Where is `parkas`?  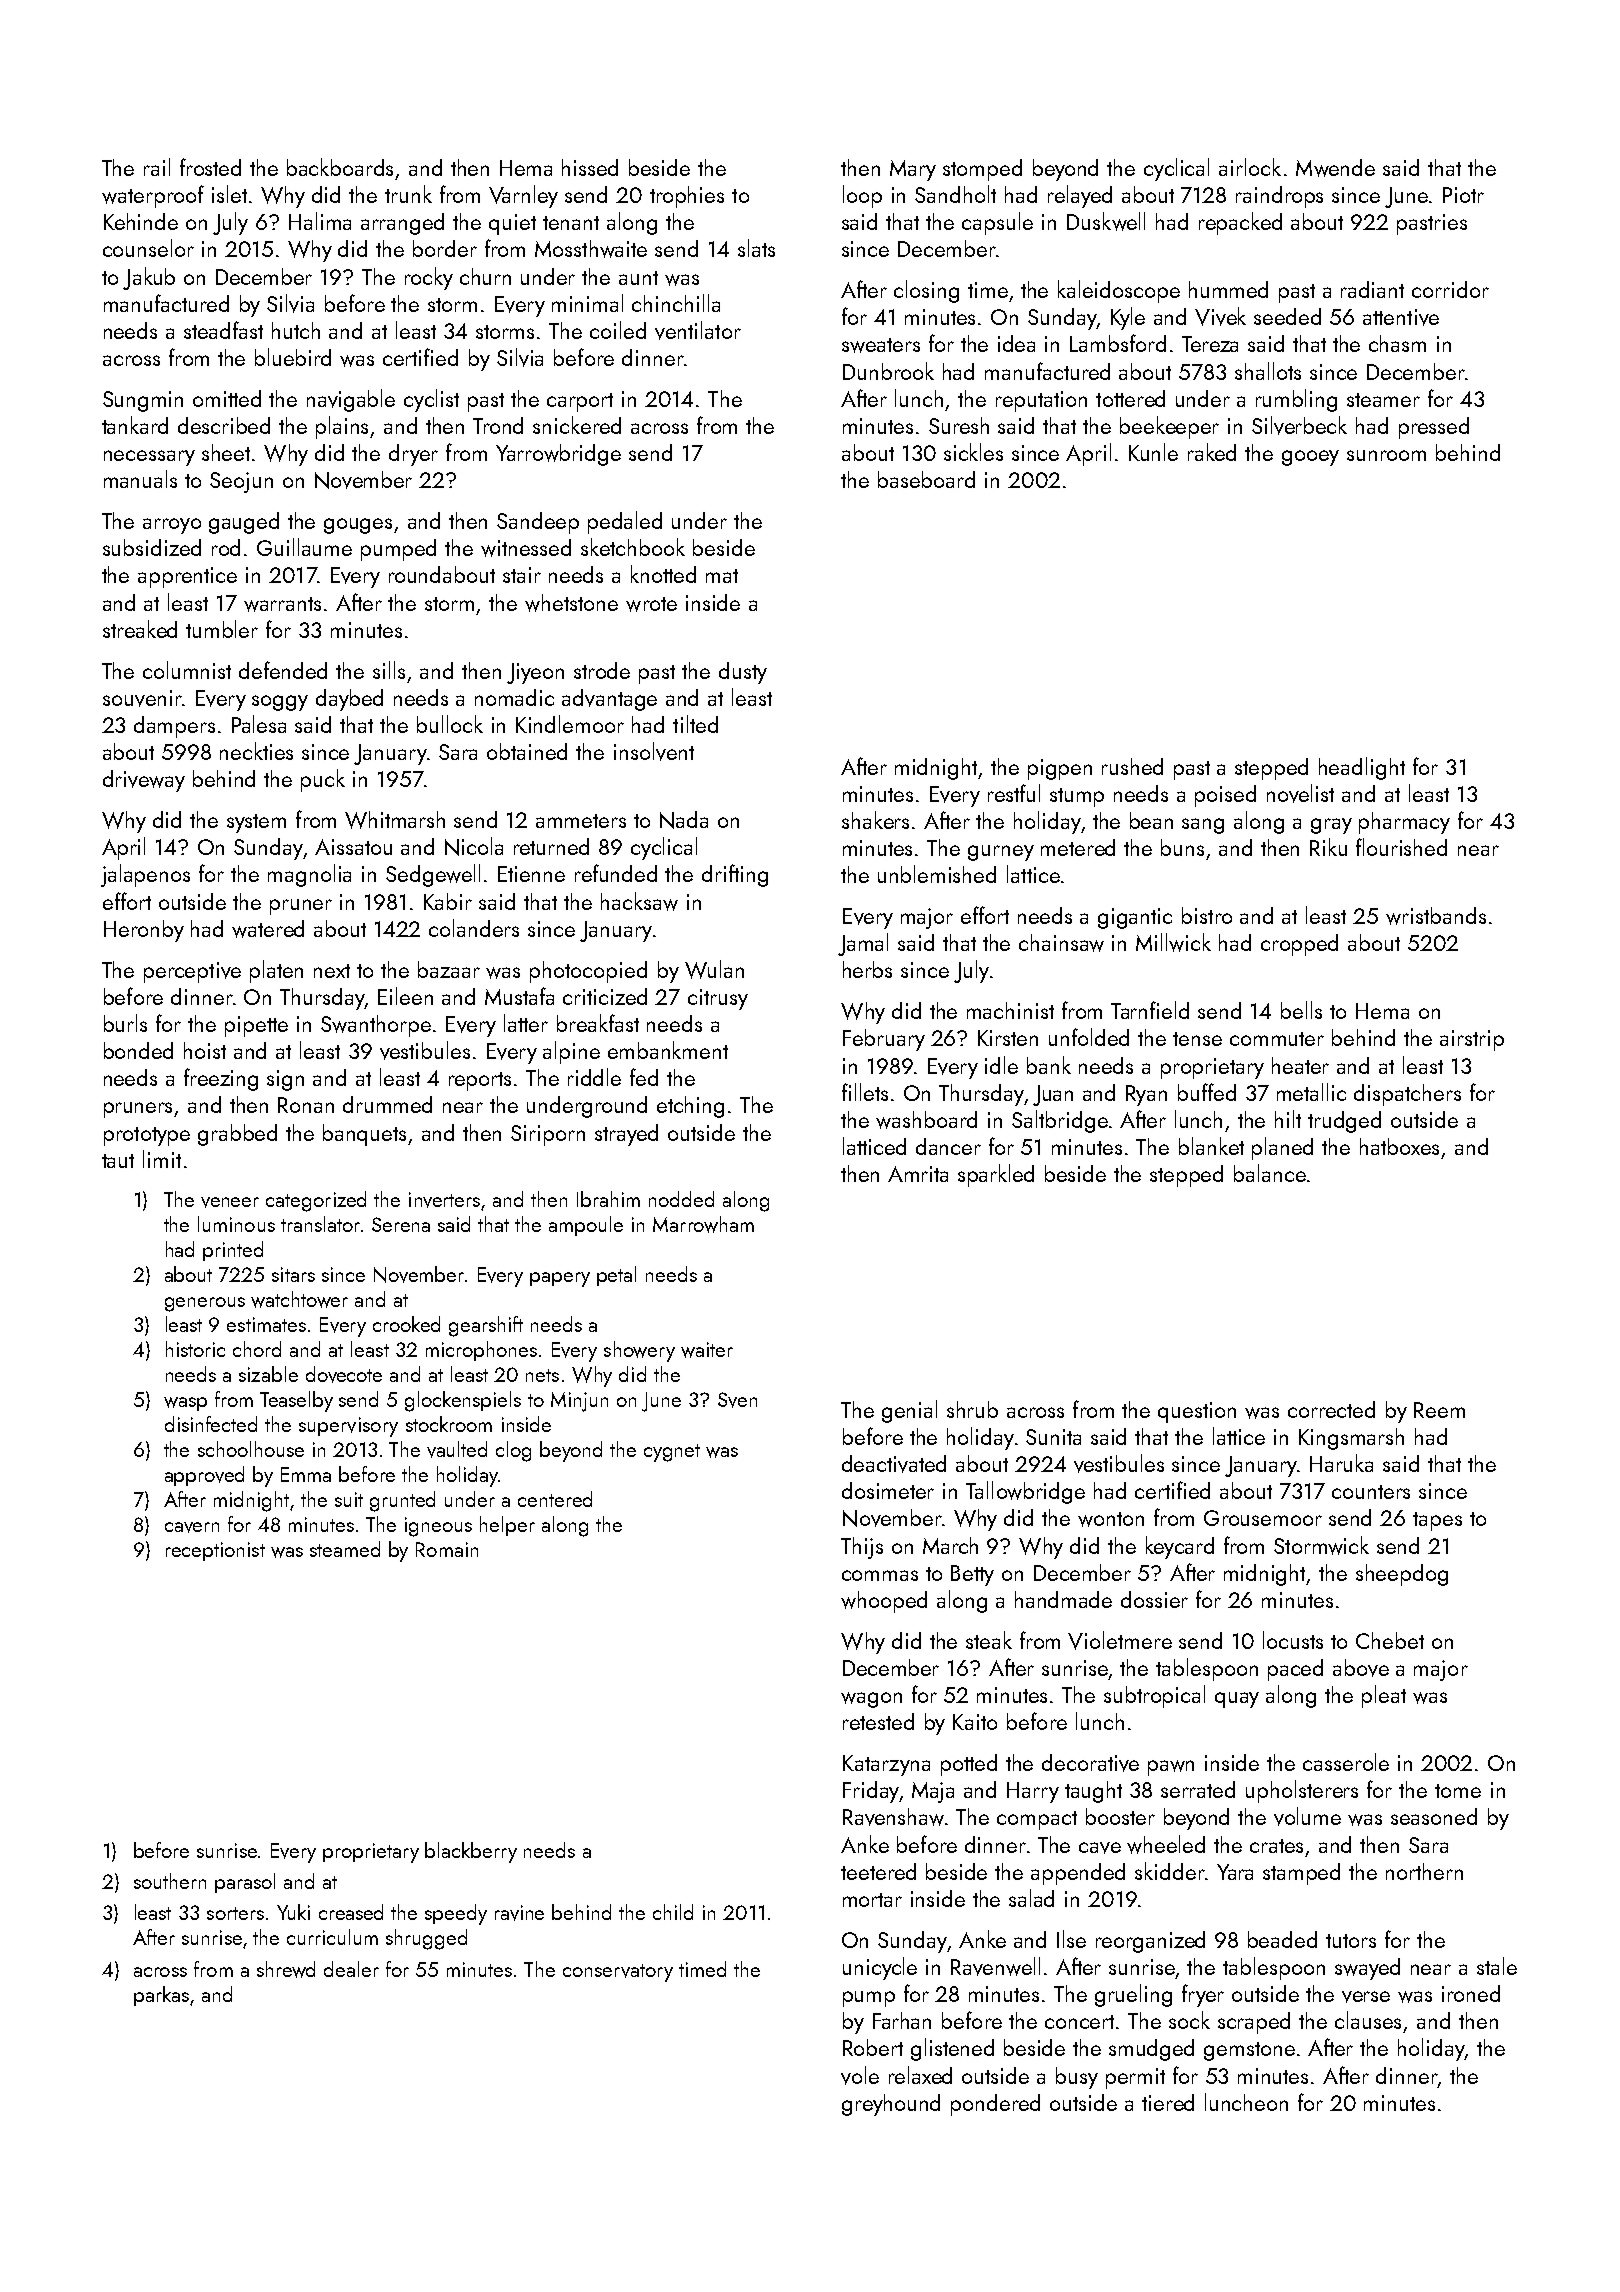 parkas is located at coordinates (161, 1996).
